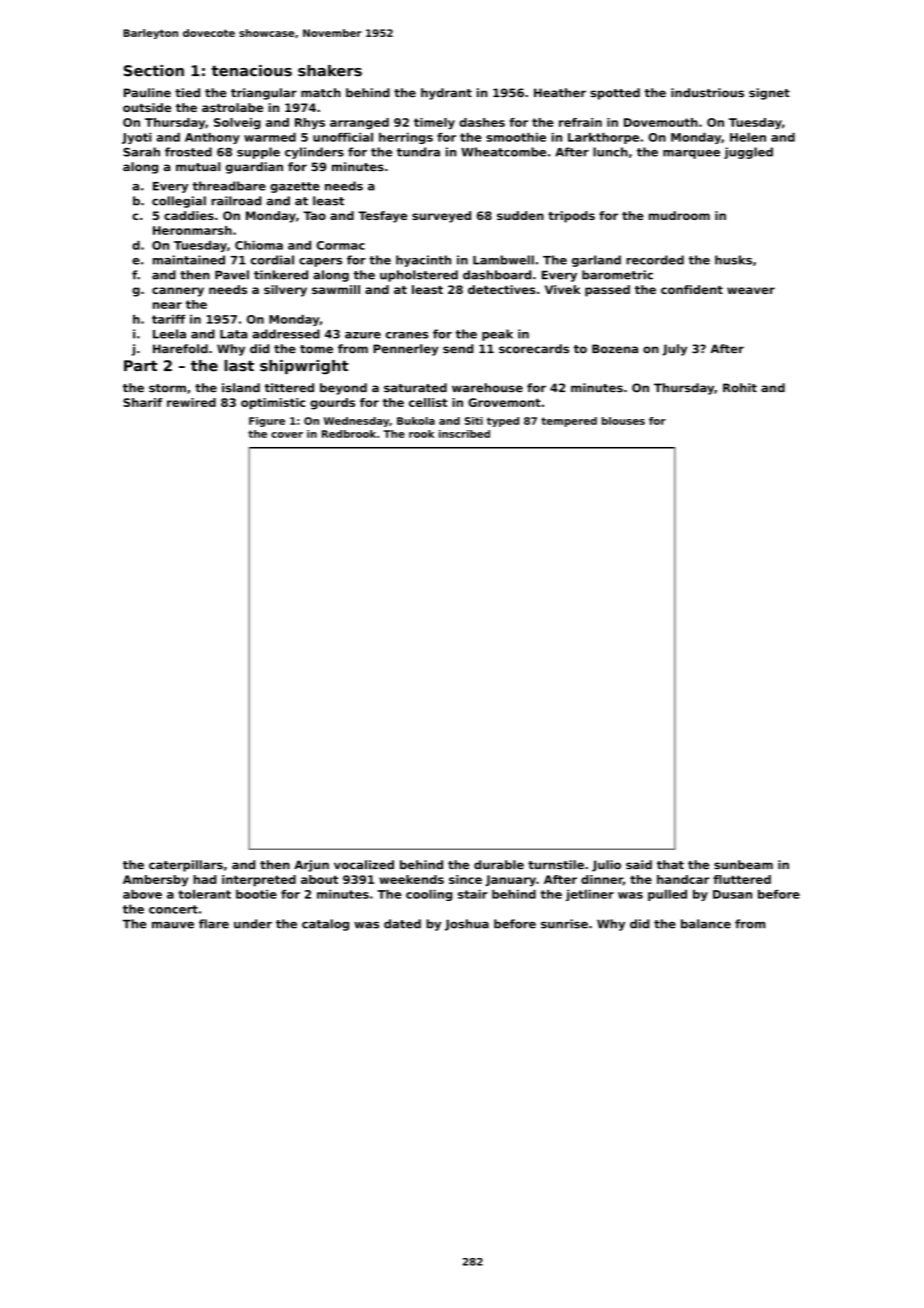 This document has height=1308, width=924. Describe the element at coordinates (464, 434) in the document. I see `inscribed` at that location.
